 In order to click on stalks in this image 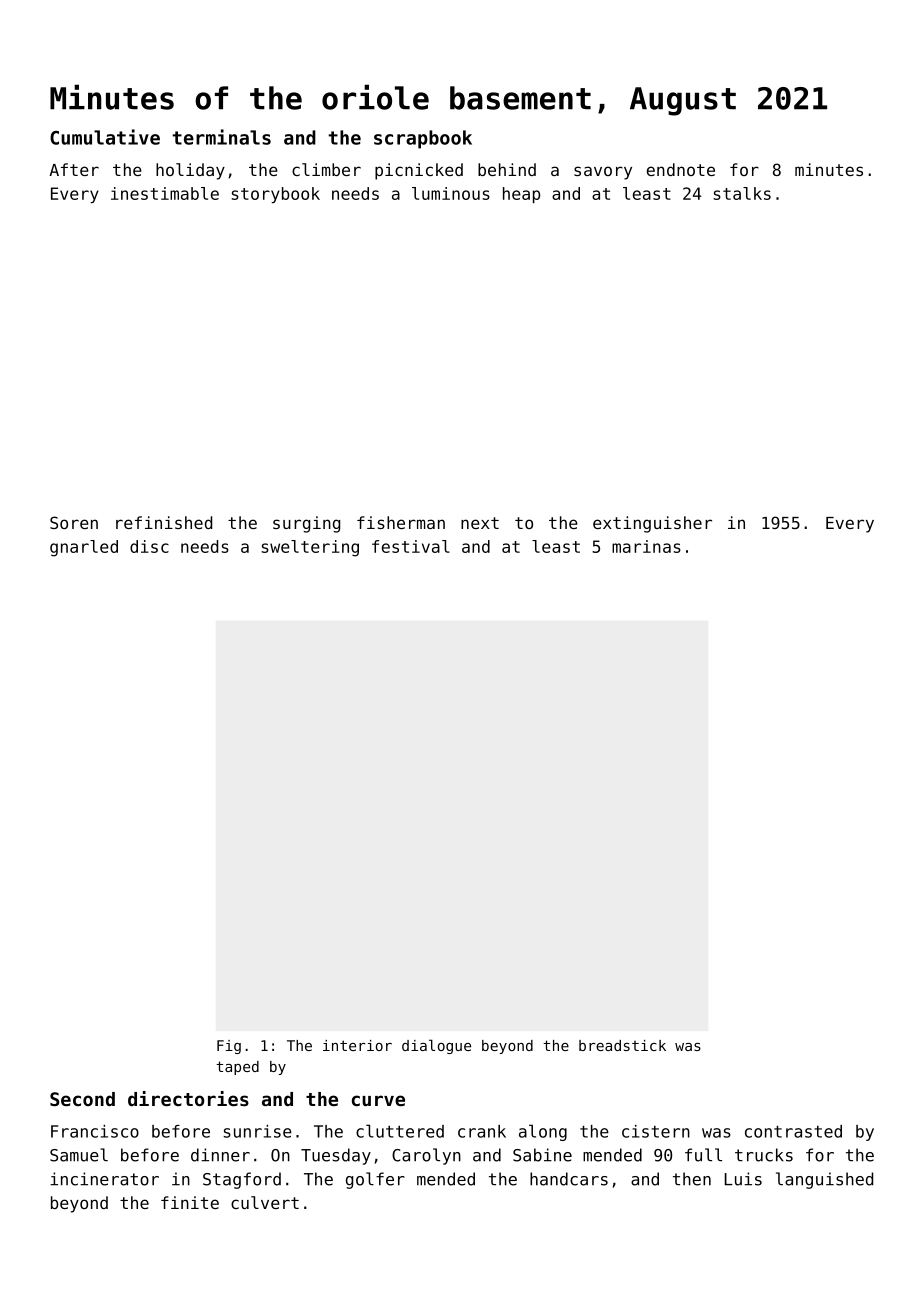, I will do `click(742, 193)`.
